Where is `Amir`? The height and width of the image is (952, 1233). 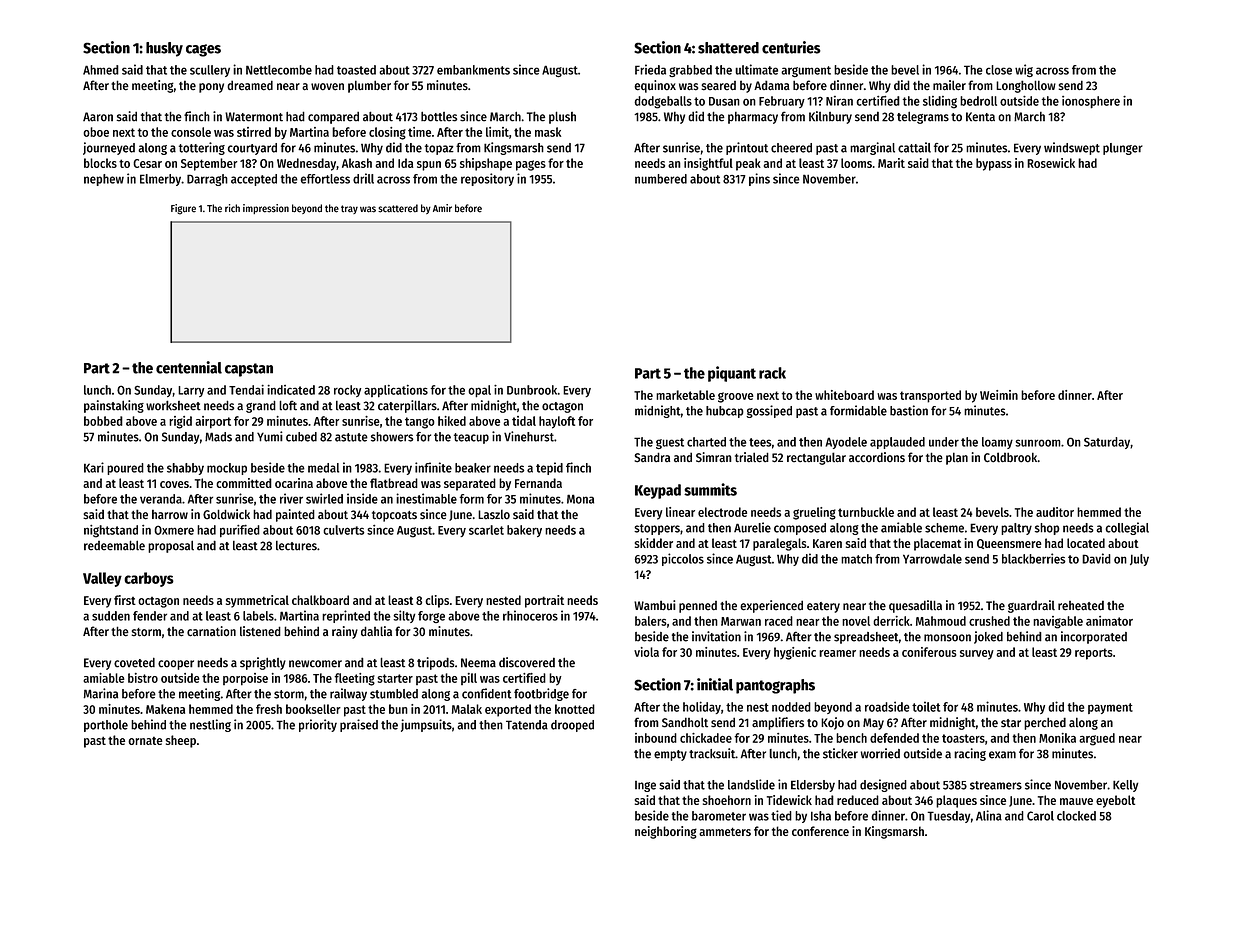
Amir is located at coordinates (442, 208).
